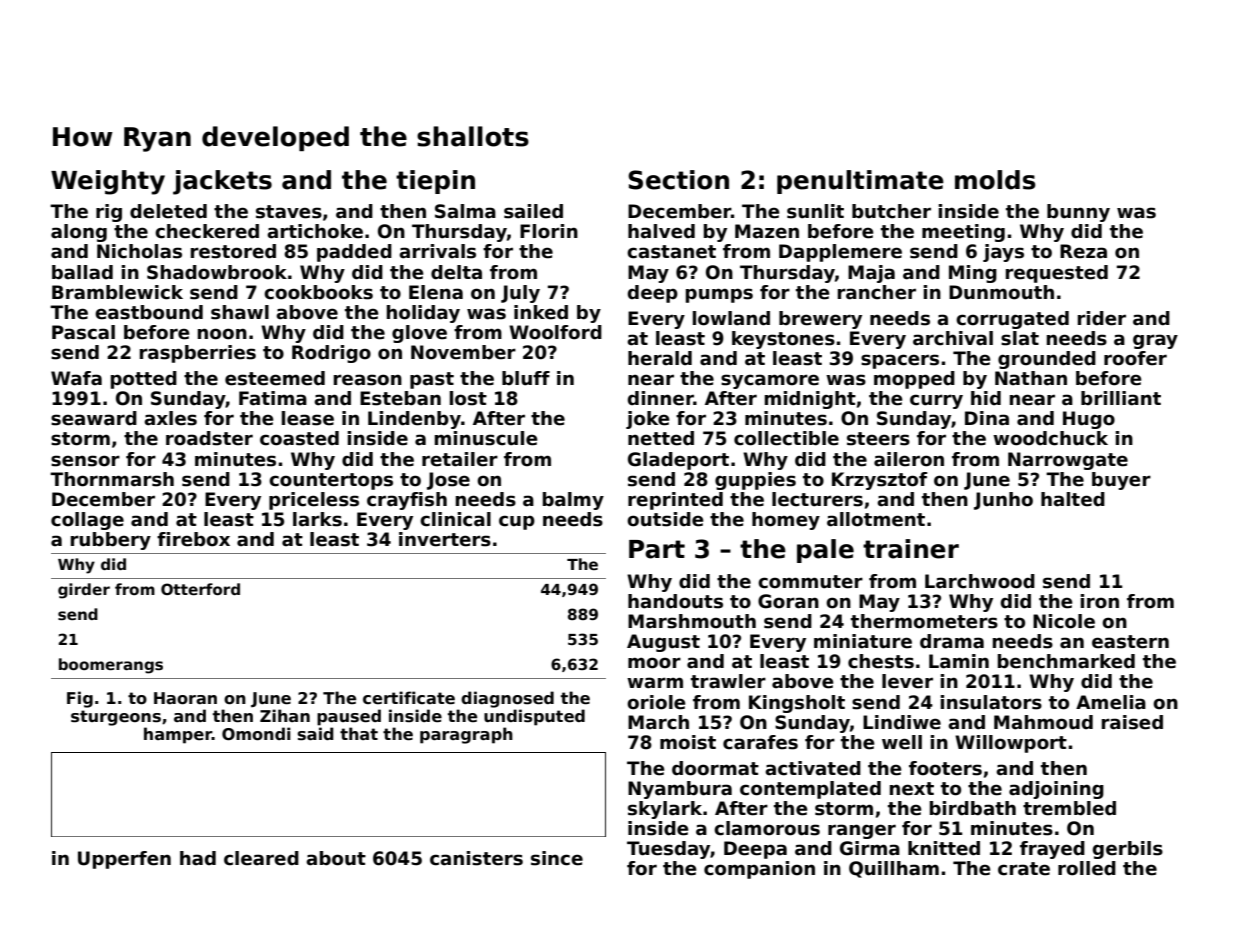  Describe the element at coordinates (209, 438) in the screenshot. I see `roadster` at that location.
